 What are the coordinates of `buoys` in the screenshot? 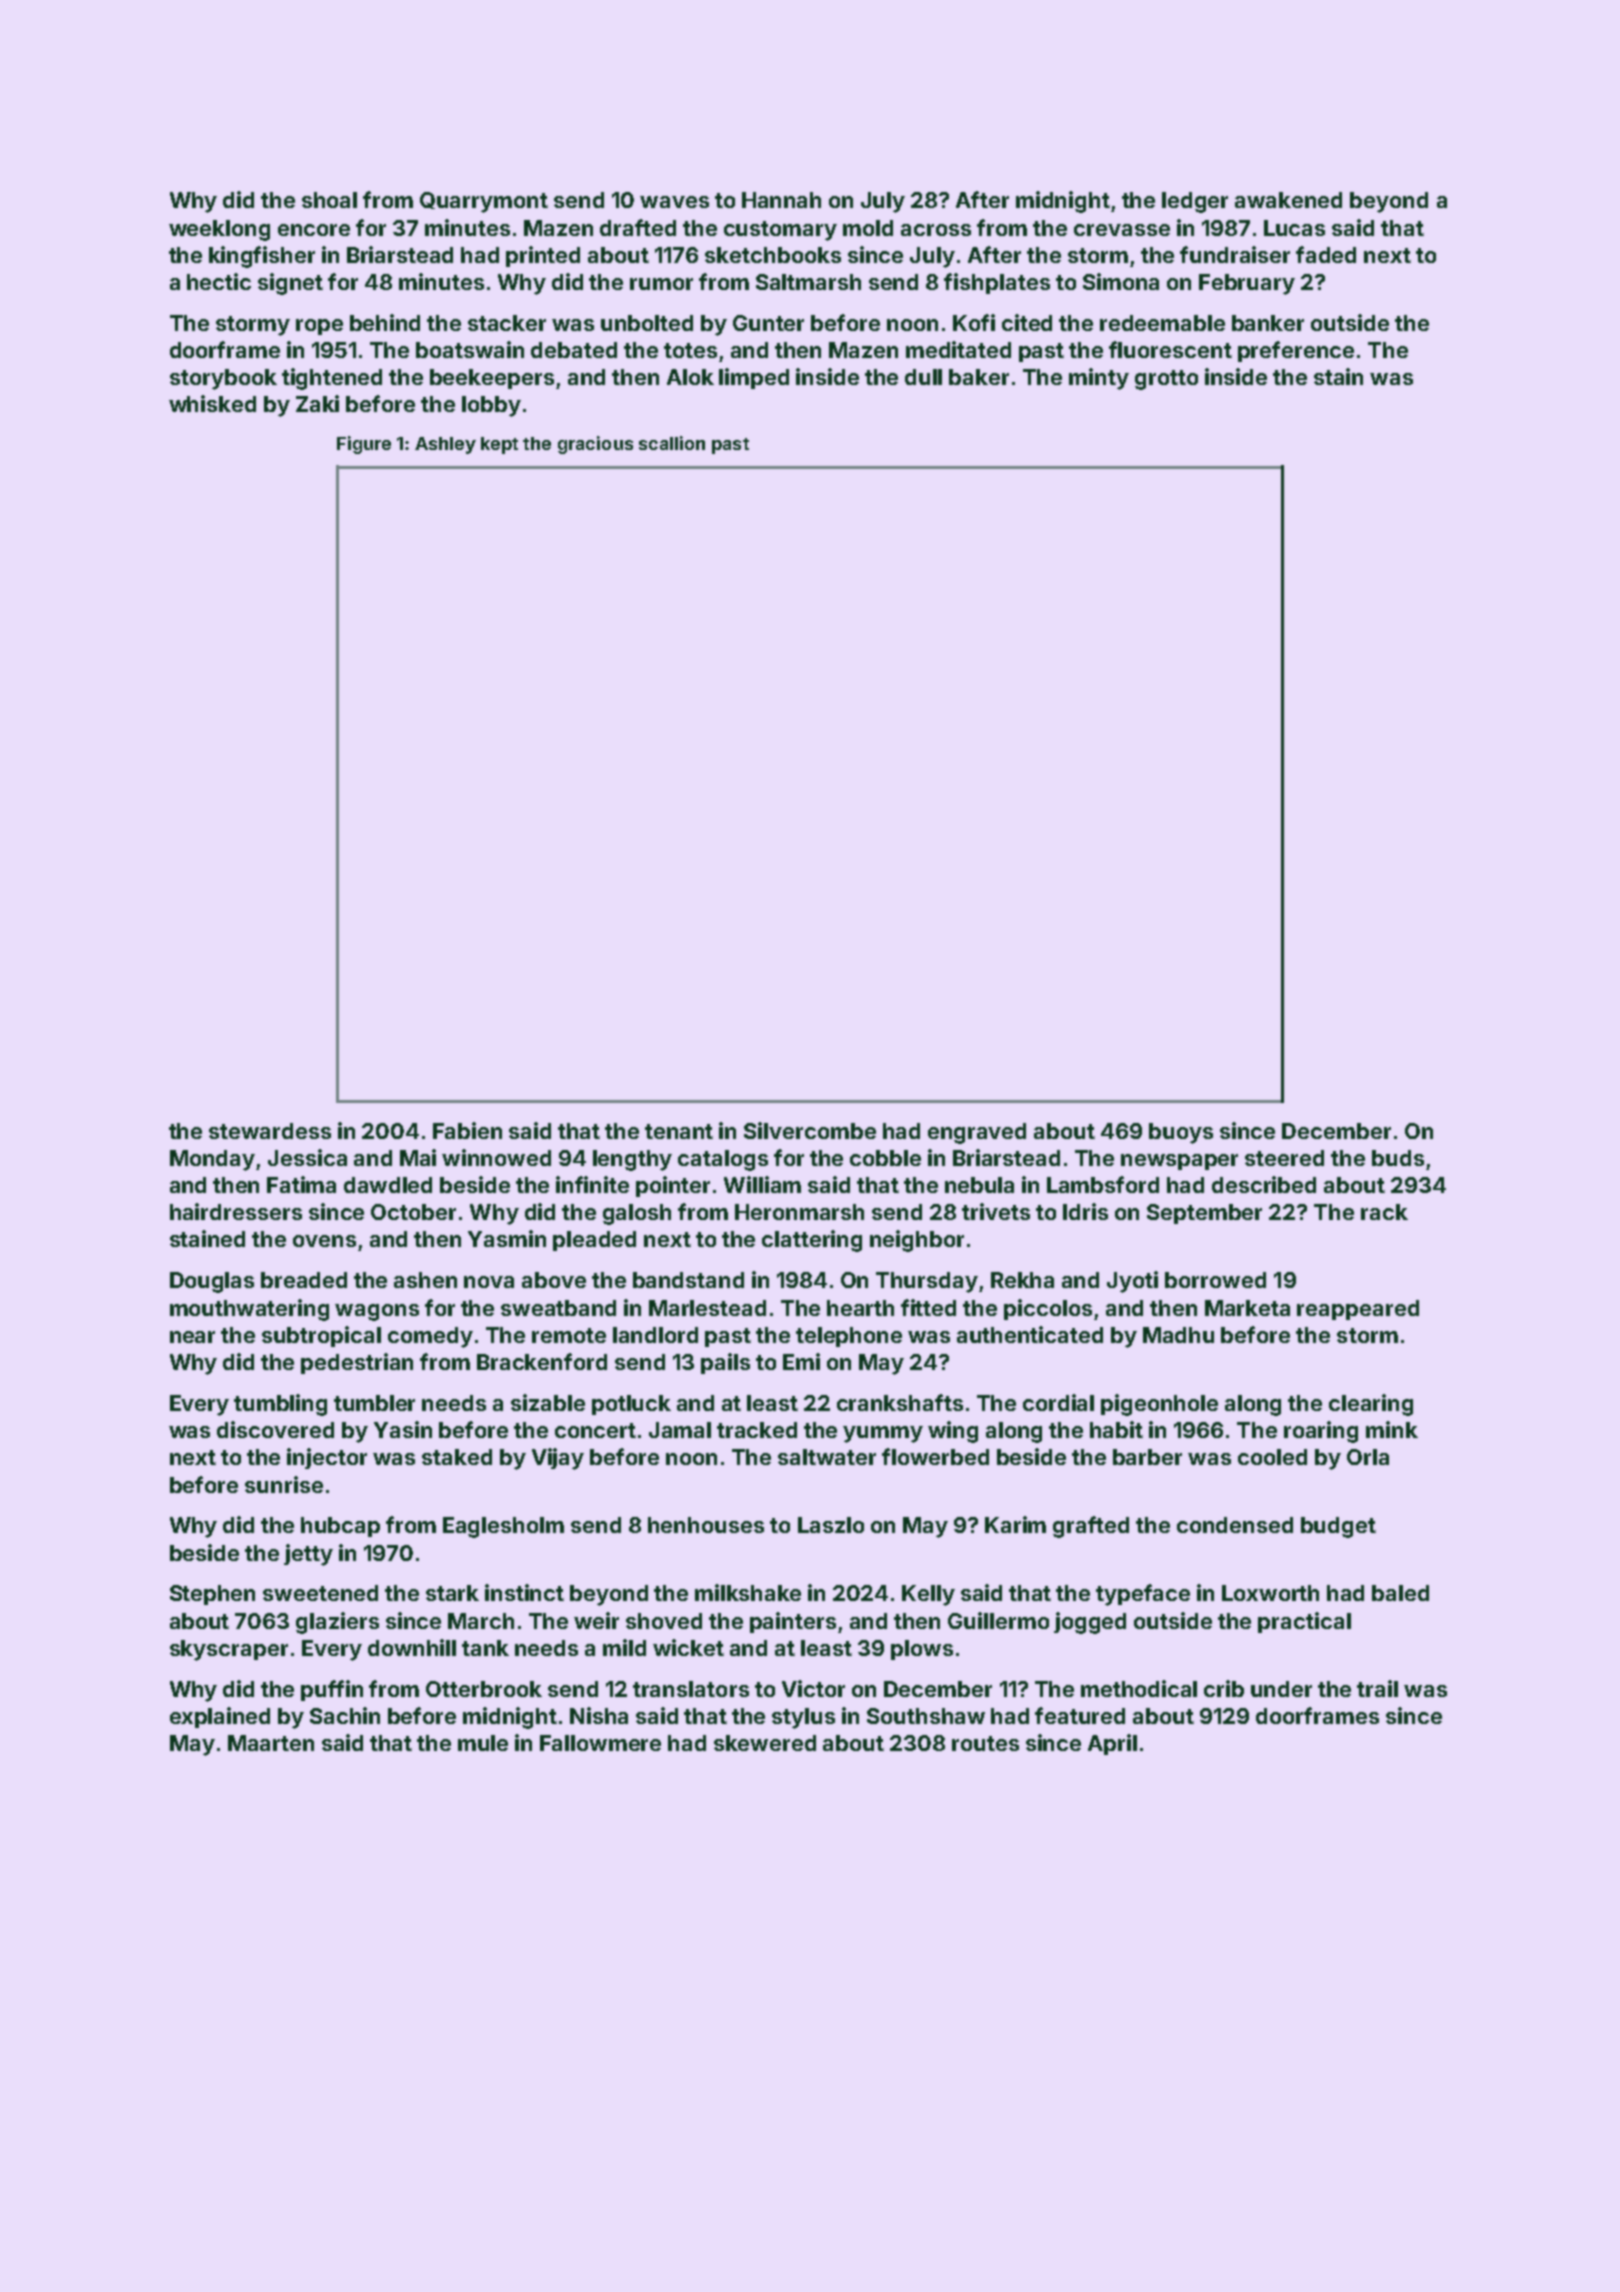 It's located at (1181, 1133).
